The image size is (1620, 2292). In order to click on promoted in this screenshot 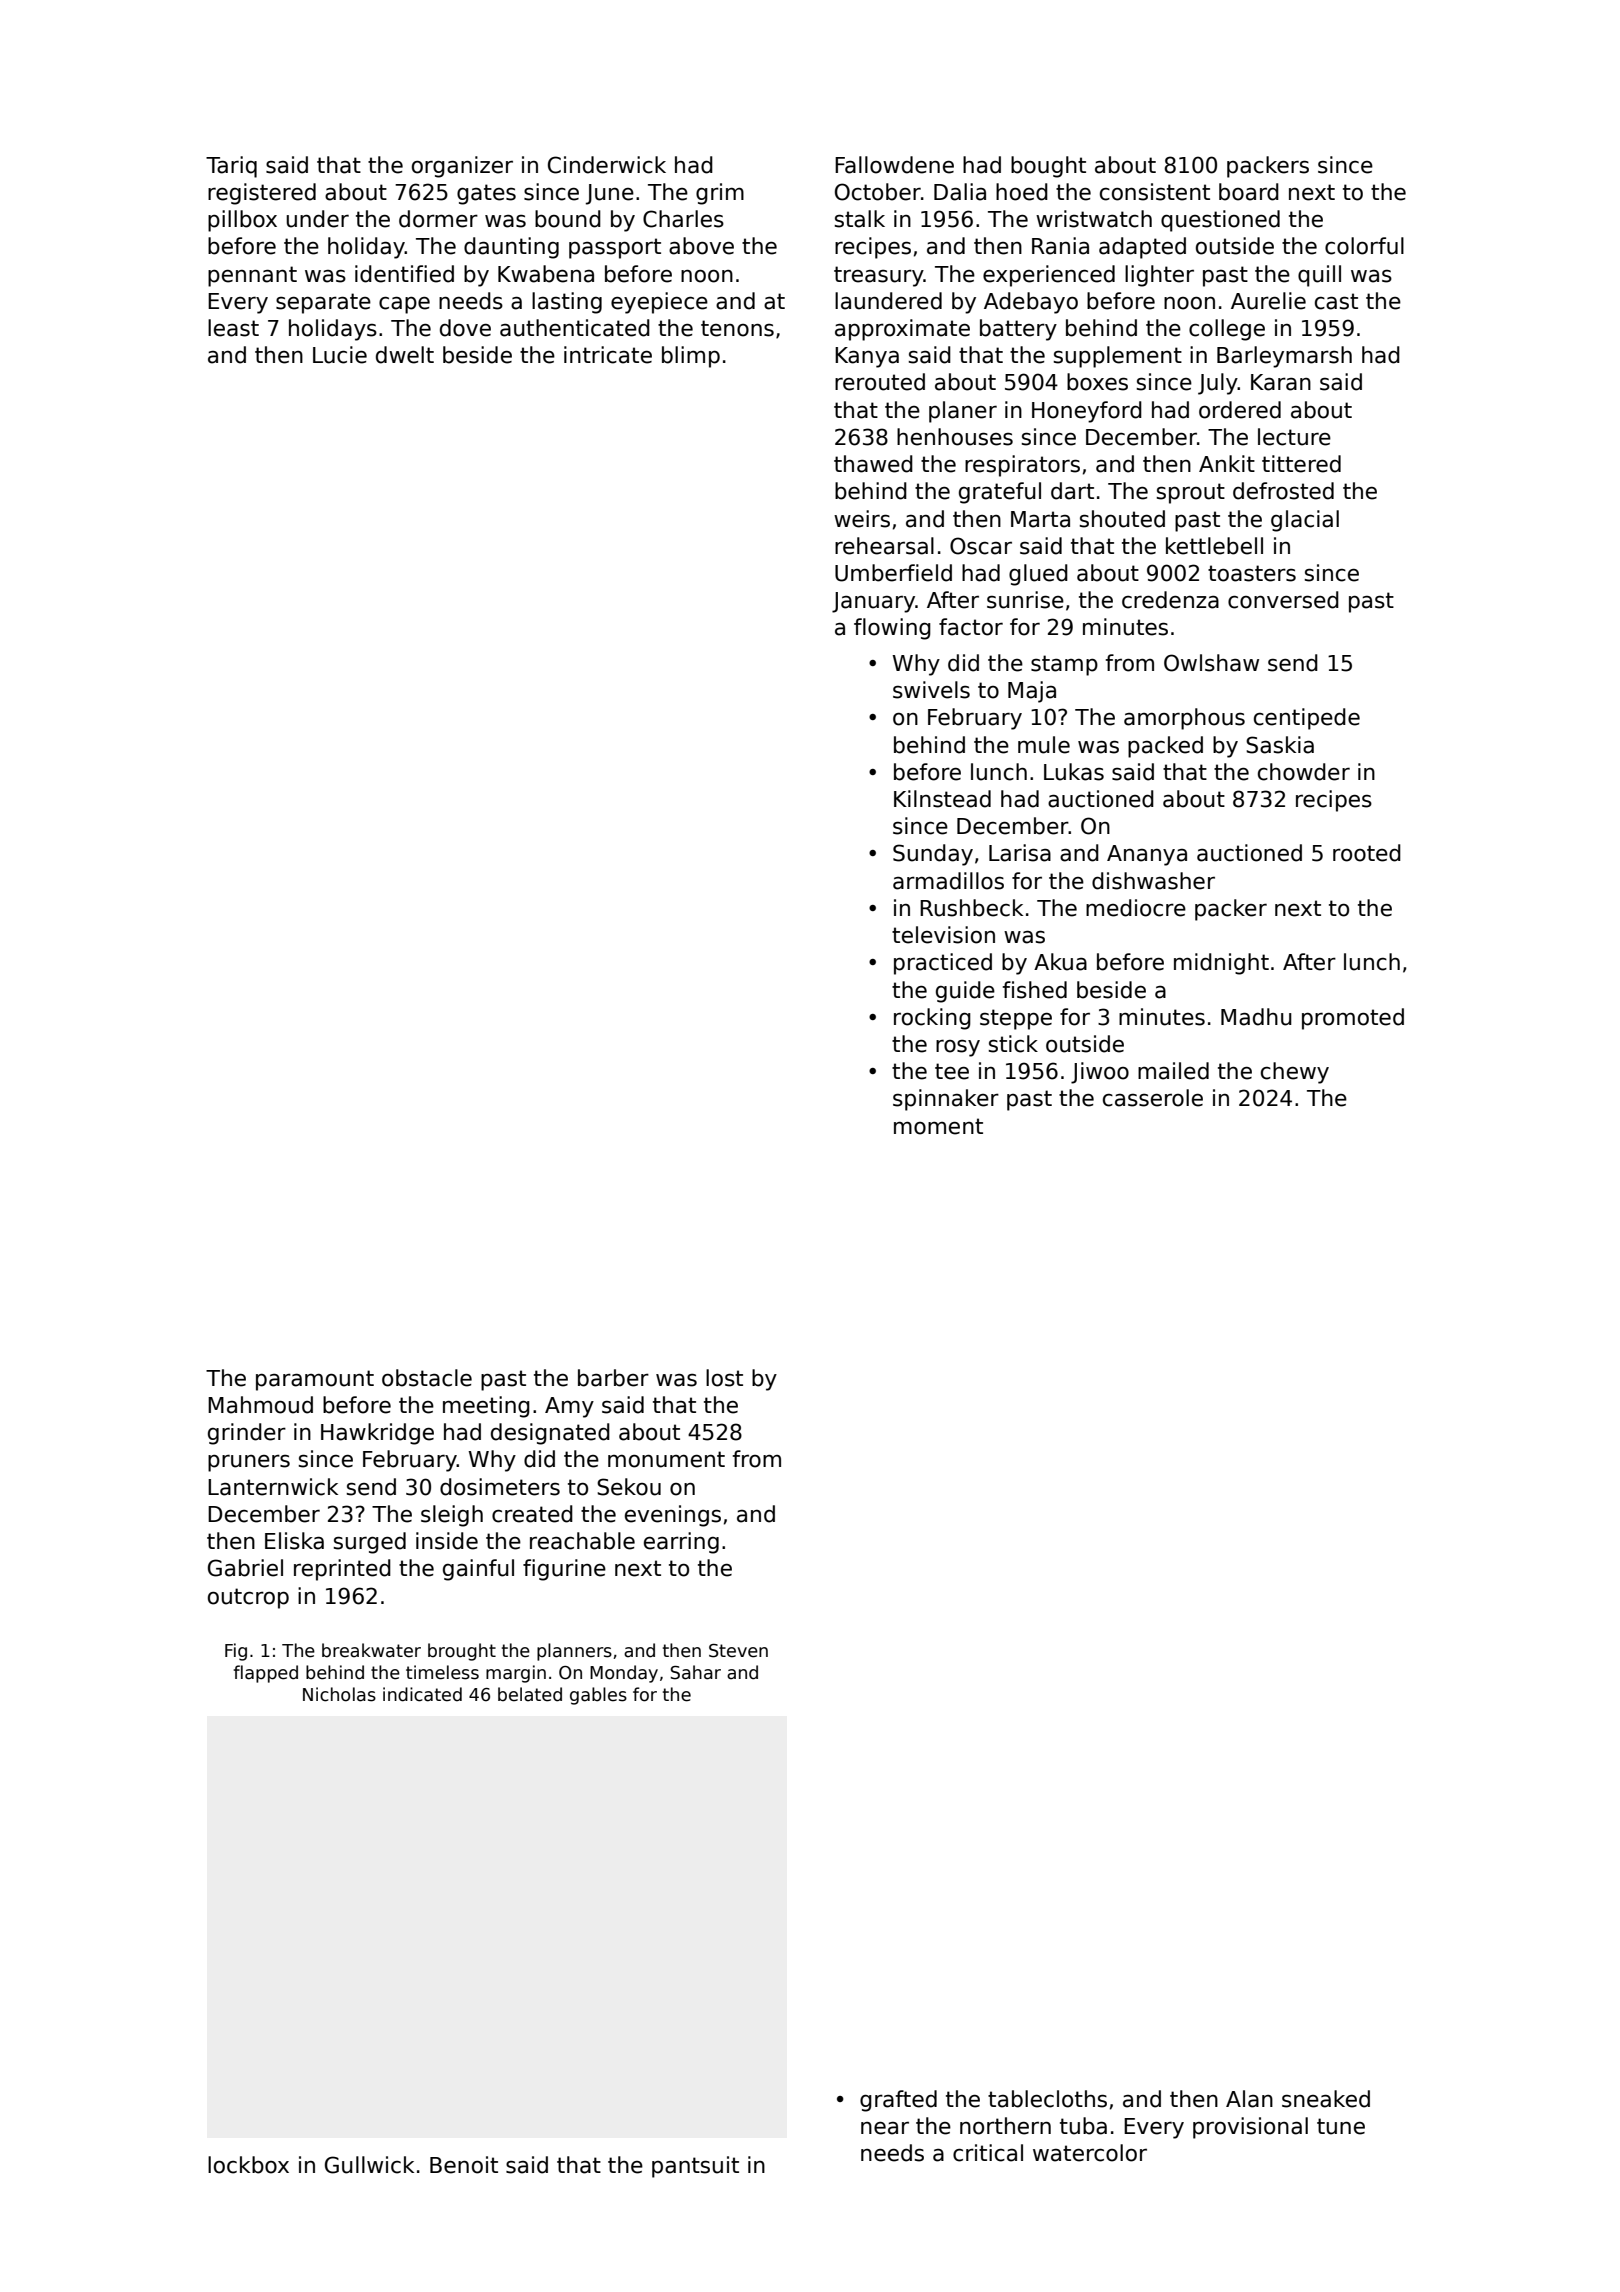, I will do `click(1353, 1019)`.
